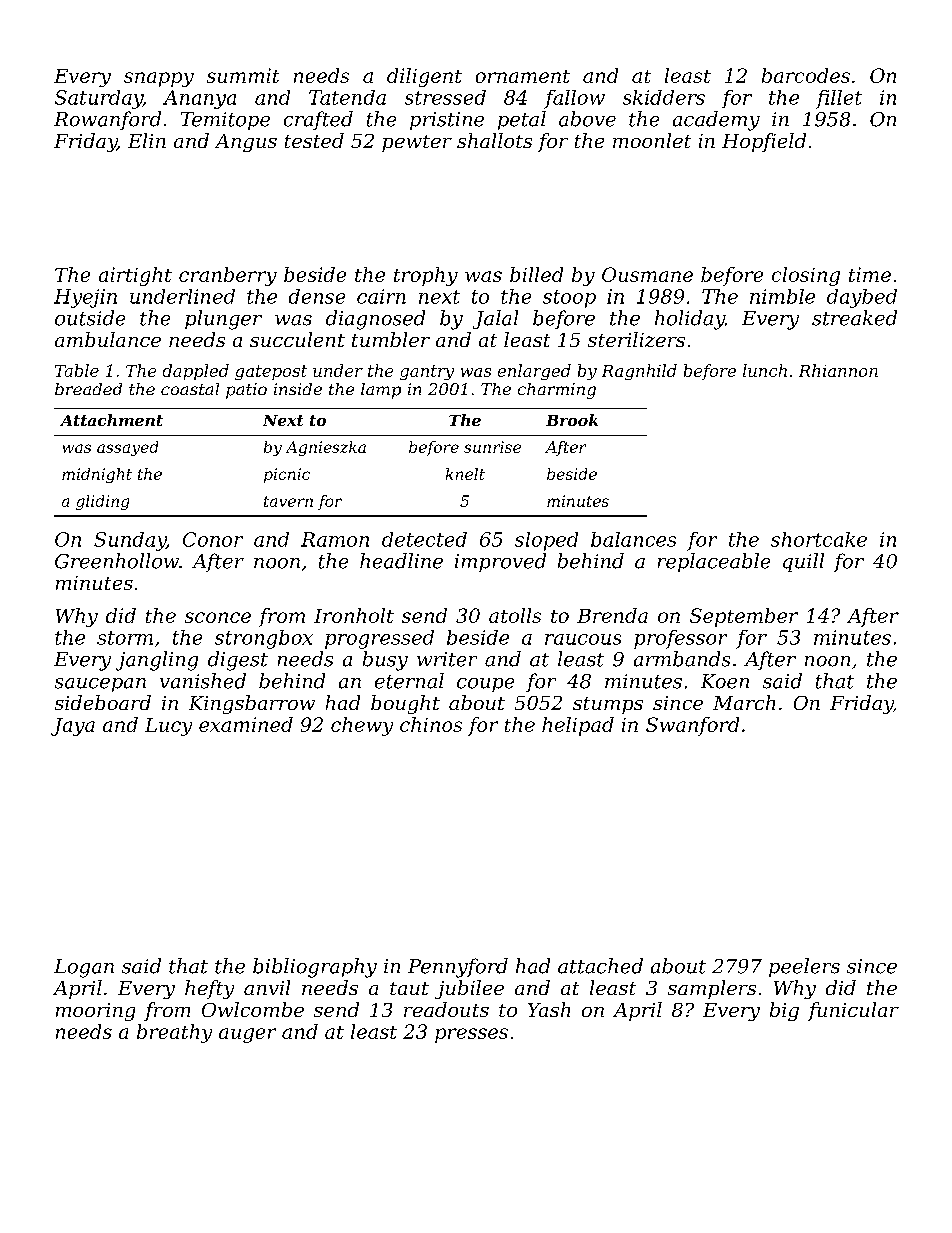 Image resolution: width=952 pixels, height=1233 pixels. Describe the element at coordinates (159, 79) in the screenshot. I see `snappy` at that location.
